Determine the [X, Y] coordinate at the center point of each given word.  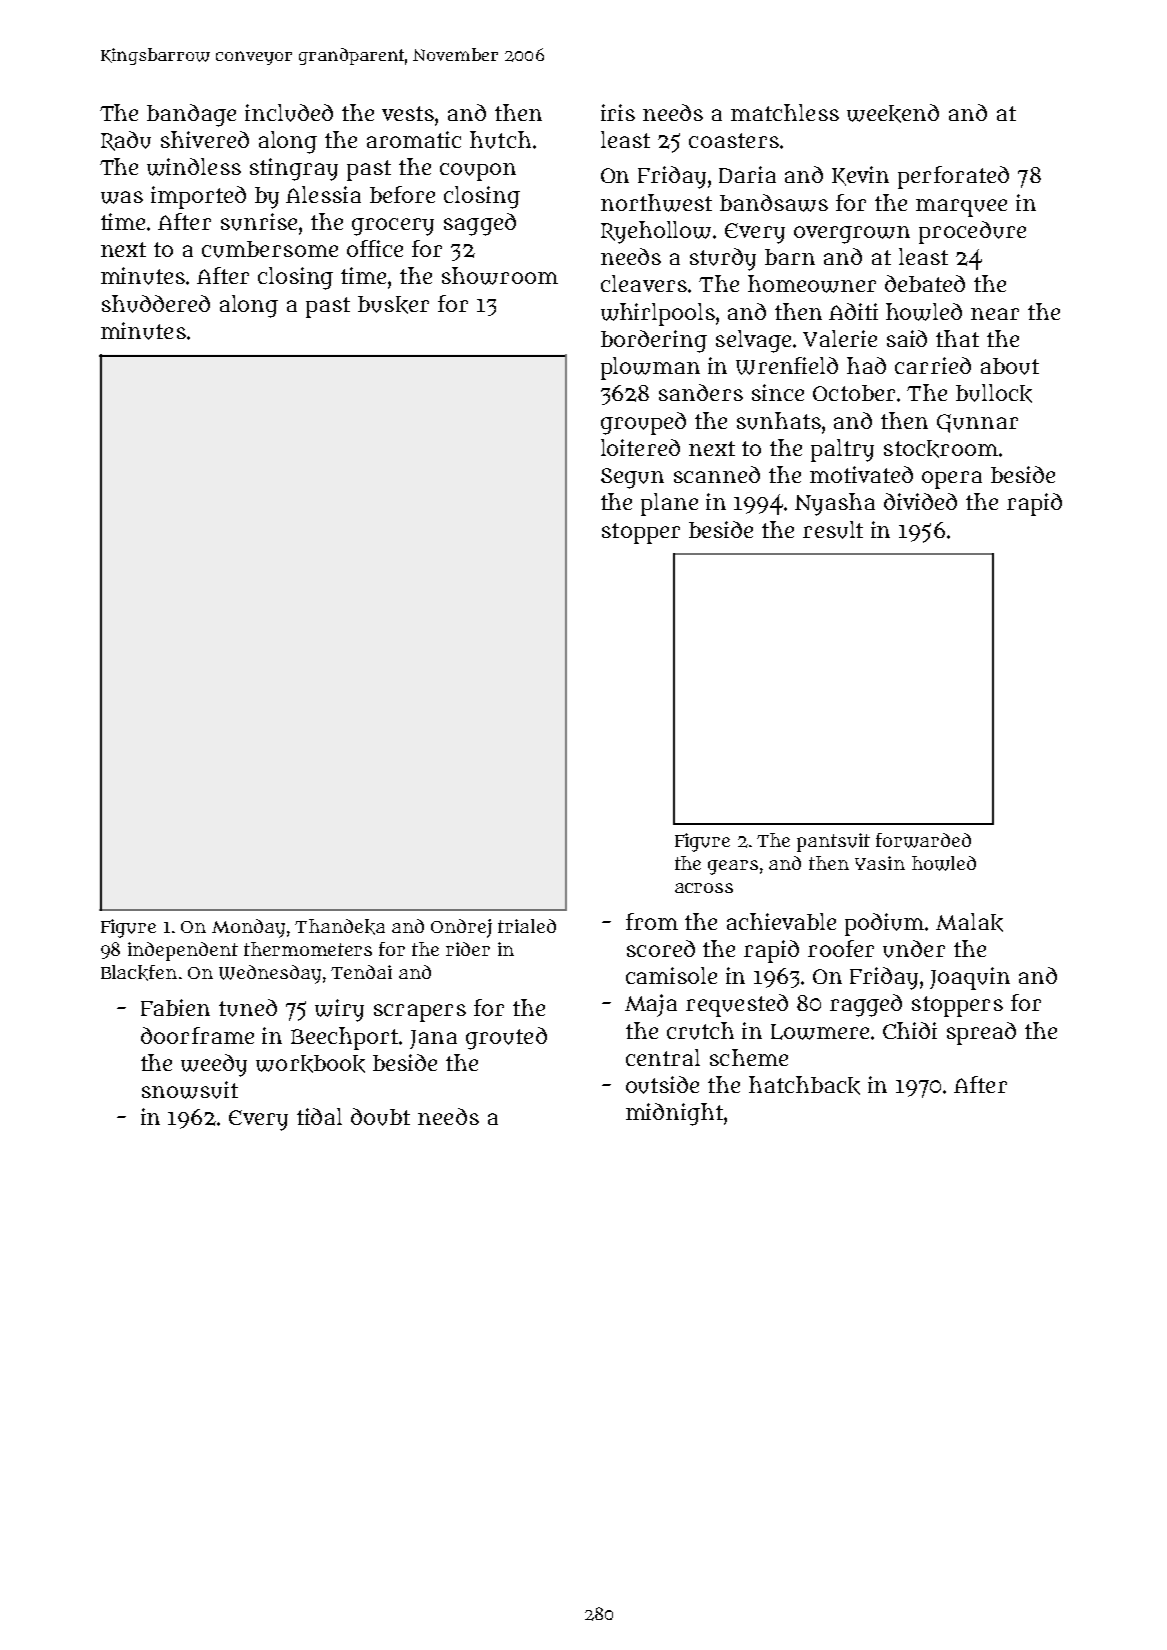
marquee [961, 208]
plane [669, 504]
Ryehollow [656, 232]
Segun [632, 478]
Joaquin [970, 978]
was [122, 197]
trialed [527, 926]
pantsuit [833, 842]
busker [393, 305]
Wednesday [270, 974]
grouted [506, 1038]
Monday [248, 928]
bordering [654, 341]
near [995, 314]
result [833, 530]
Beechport [345, 1038]
